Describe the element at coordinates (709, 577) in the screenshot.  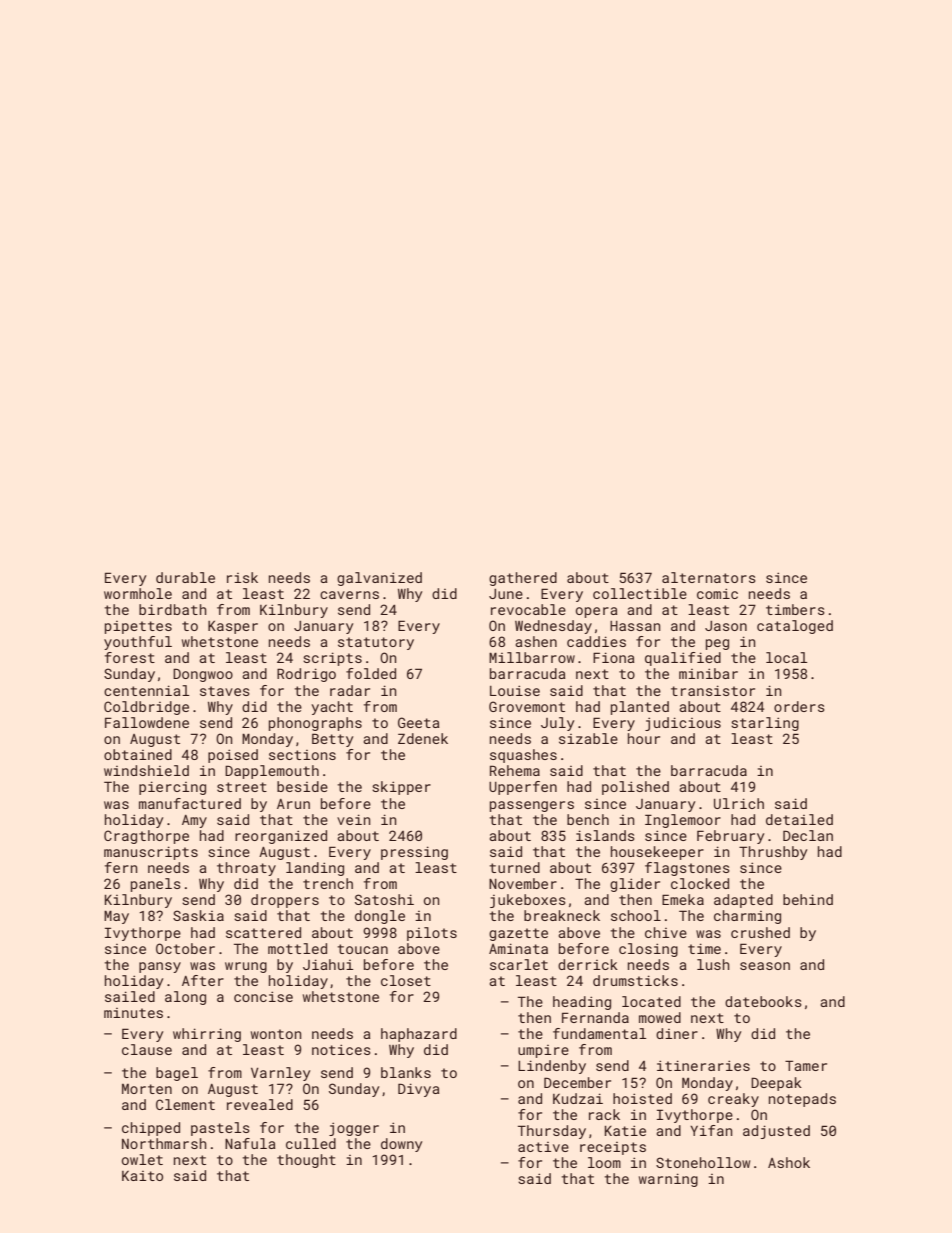
I see `alternators` at that location.
